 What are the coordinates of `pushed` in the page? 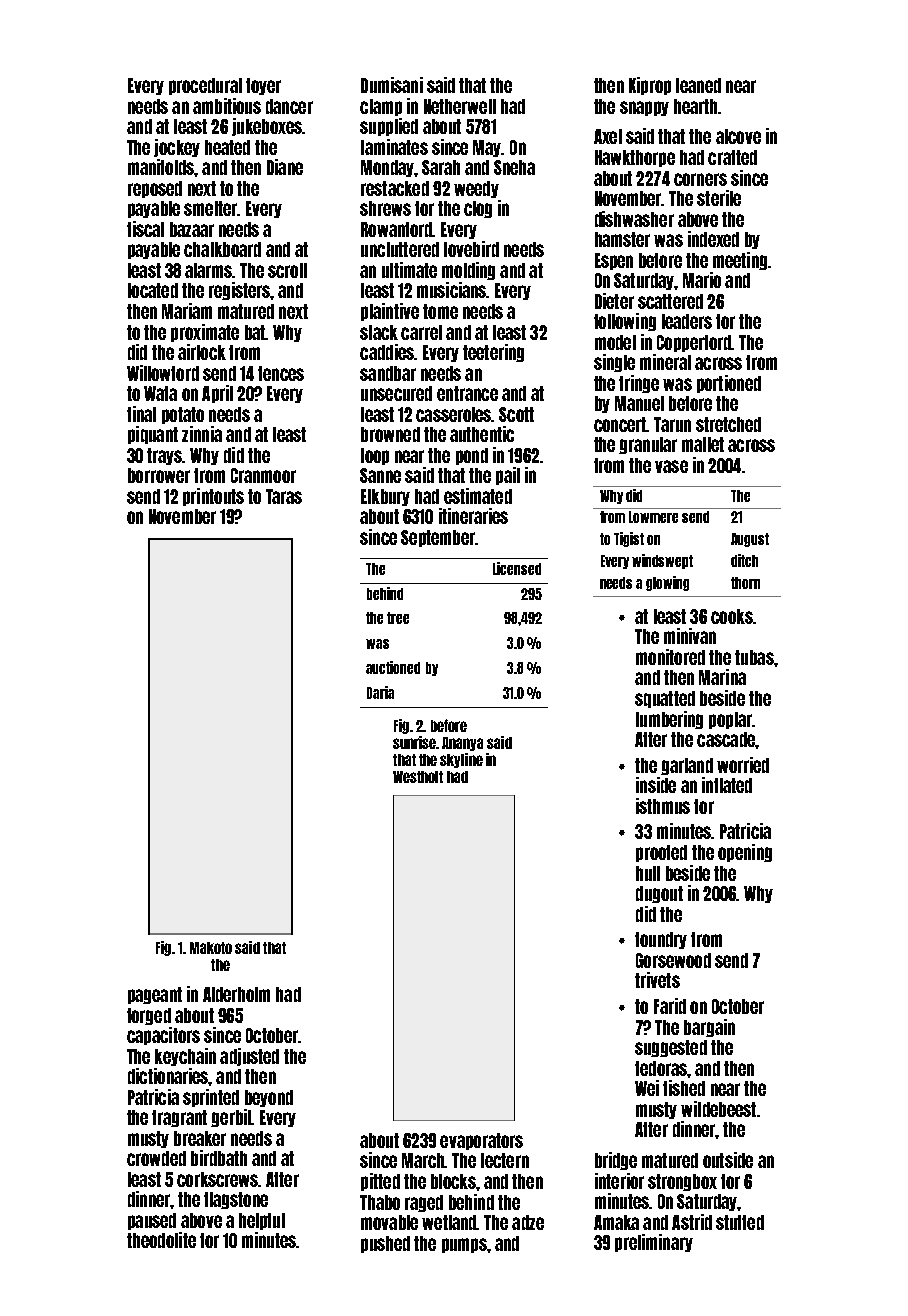 It's located at (385, 1244).
